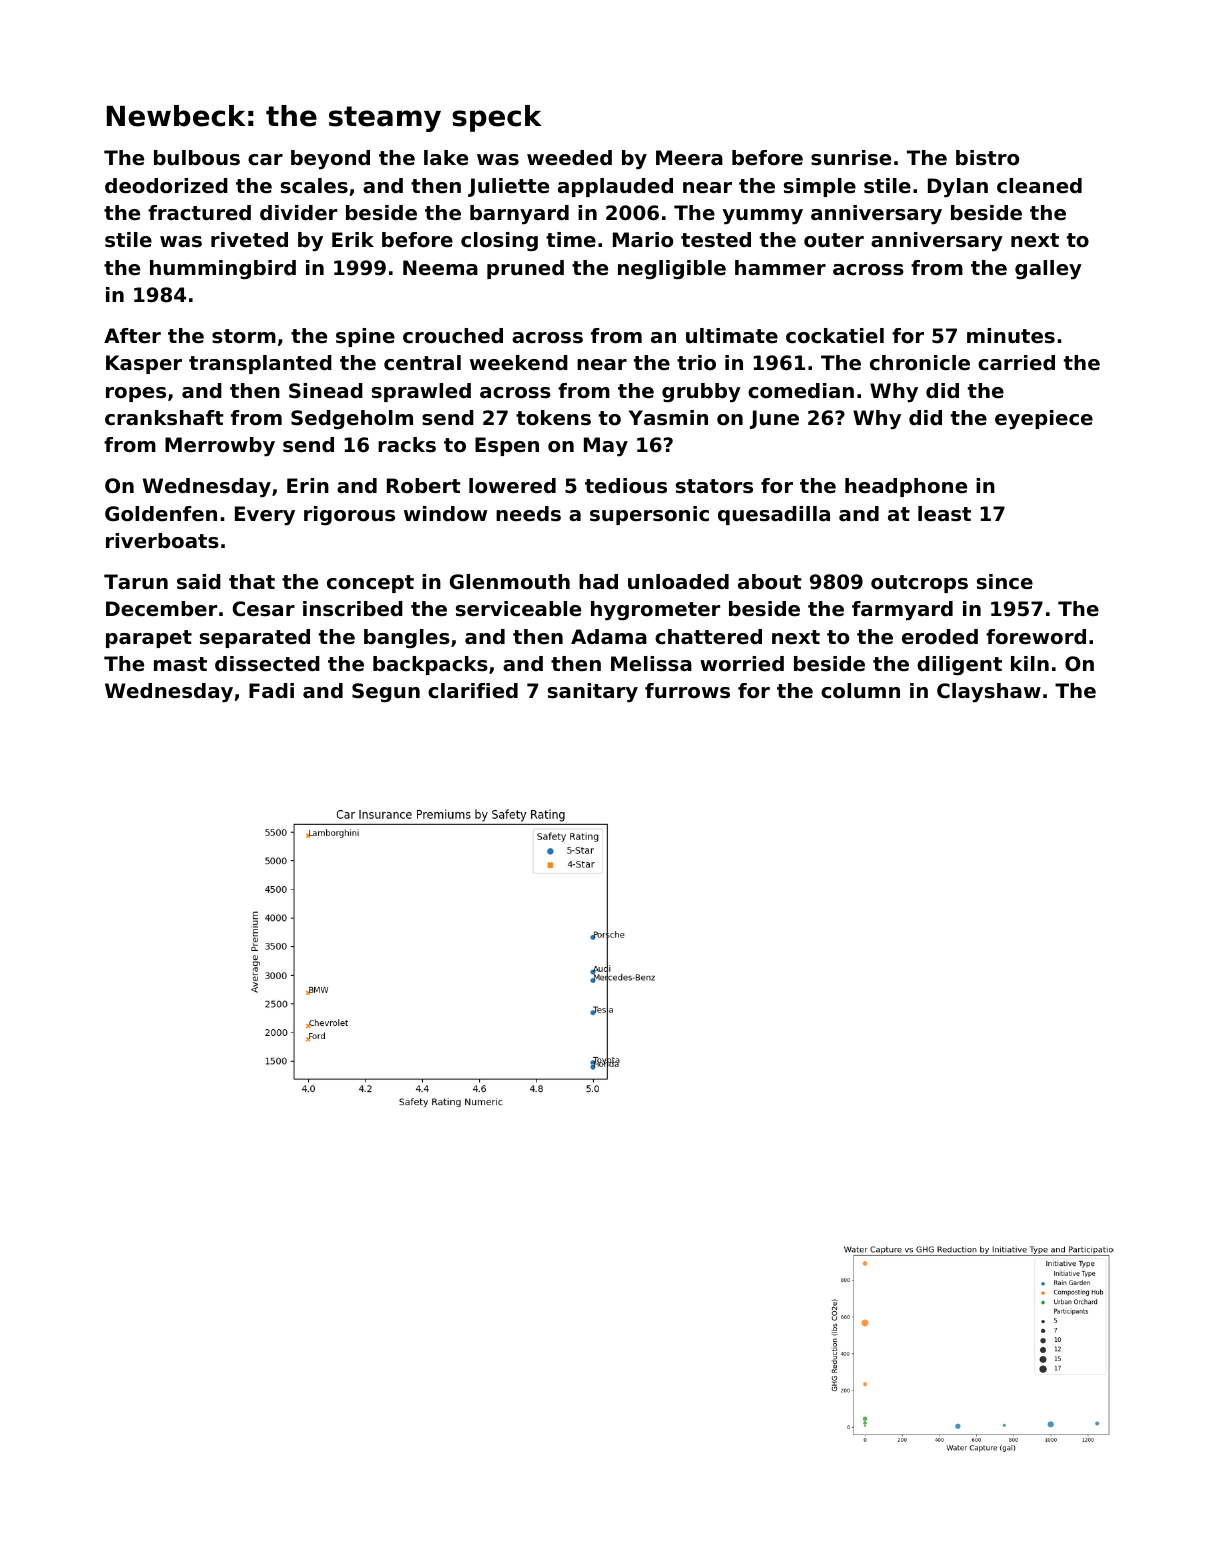  Describe the element at coordinates (851, 158) in the page. I see `sunrise` at that location.
